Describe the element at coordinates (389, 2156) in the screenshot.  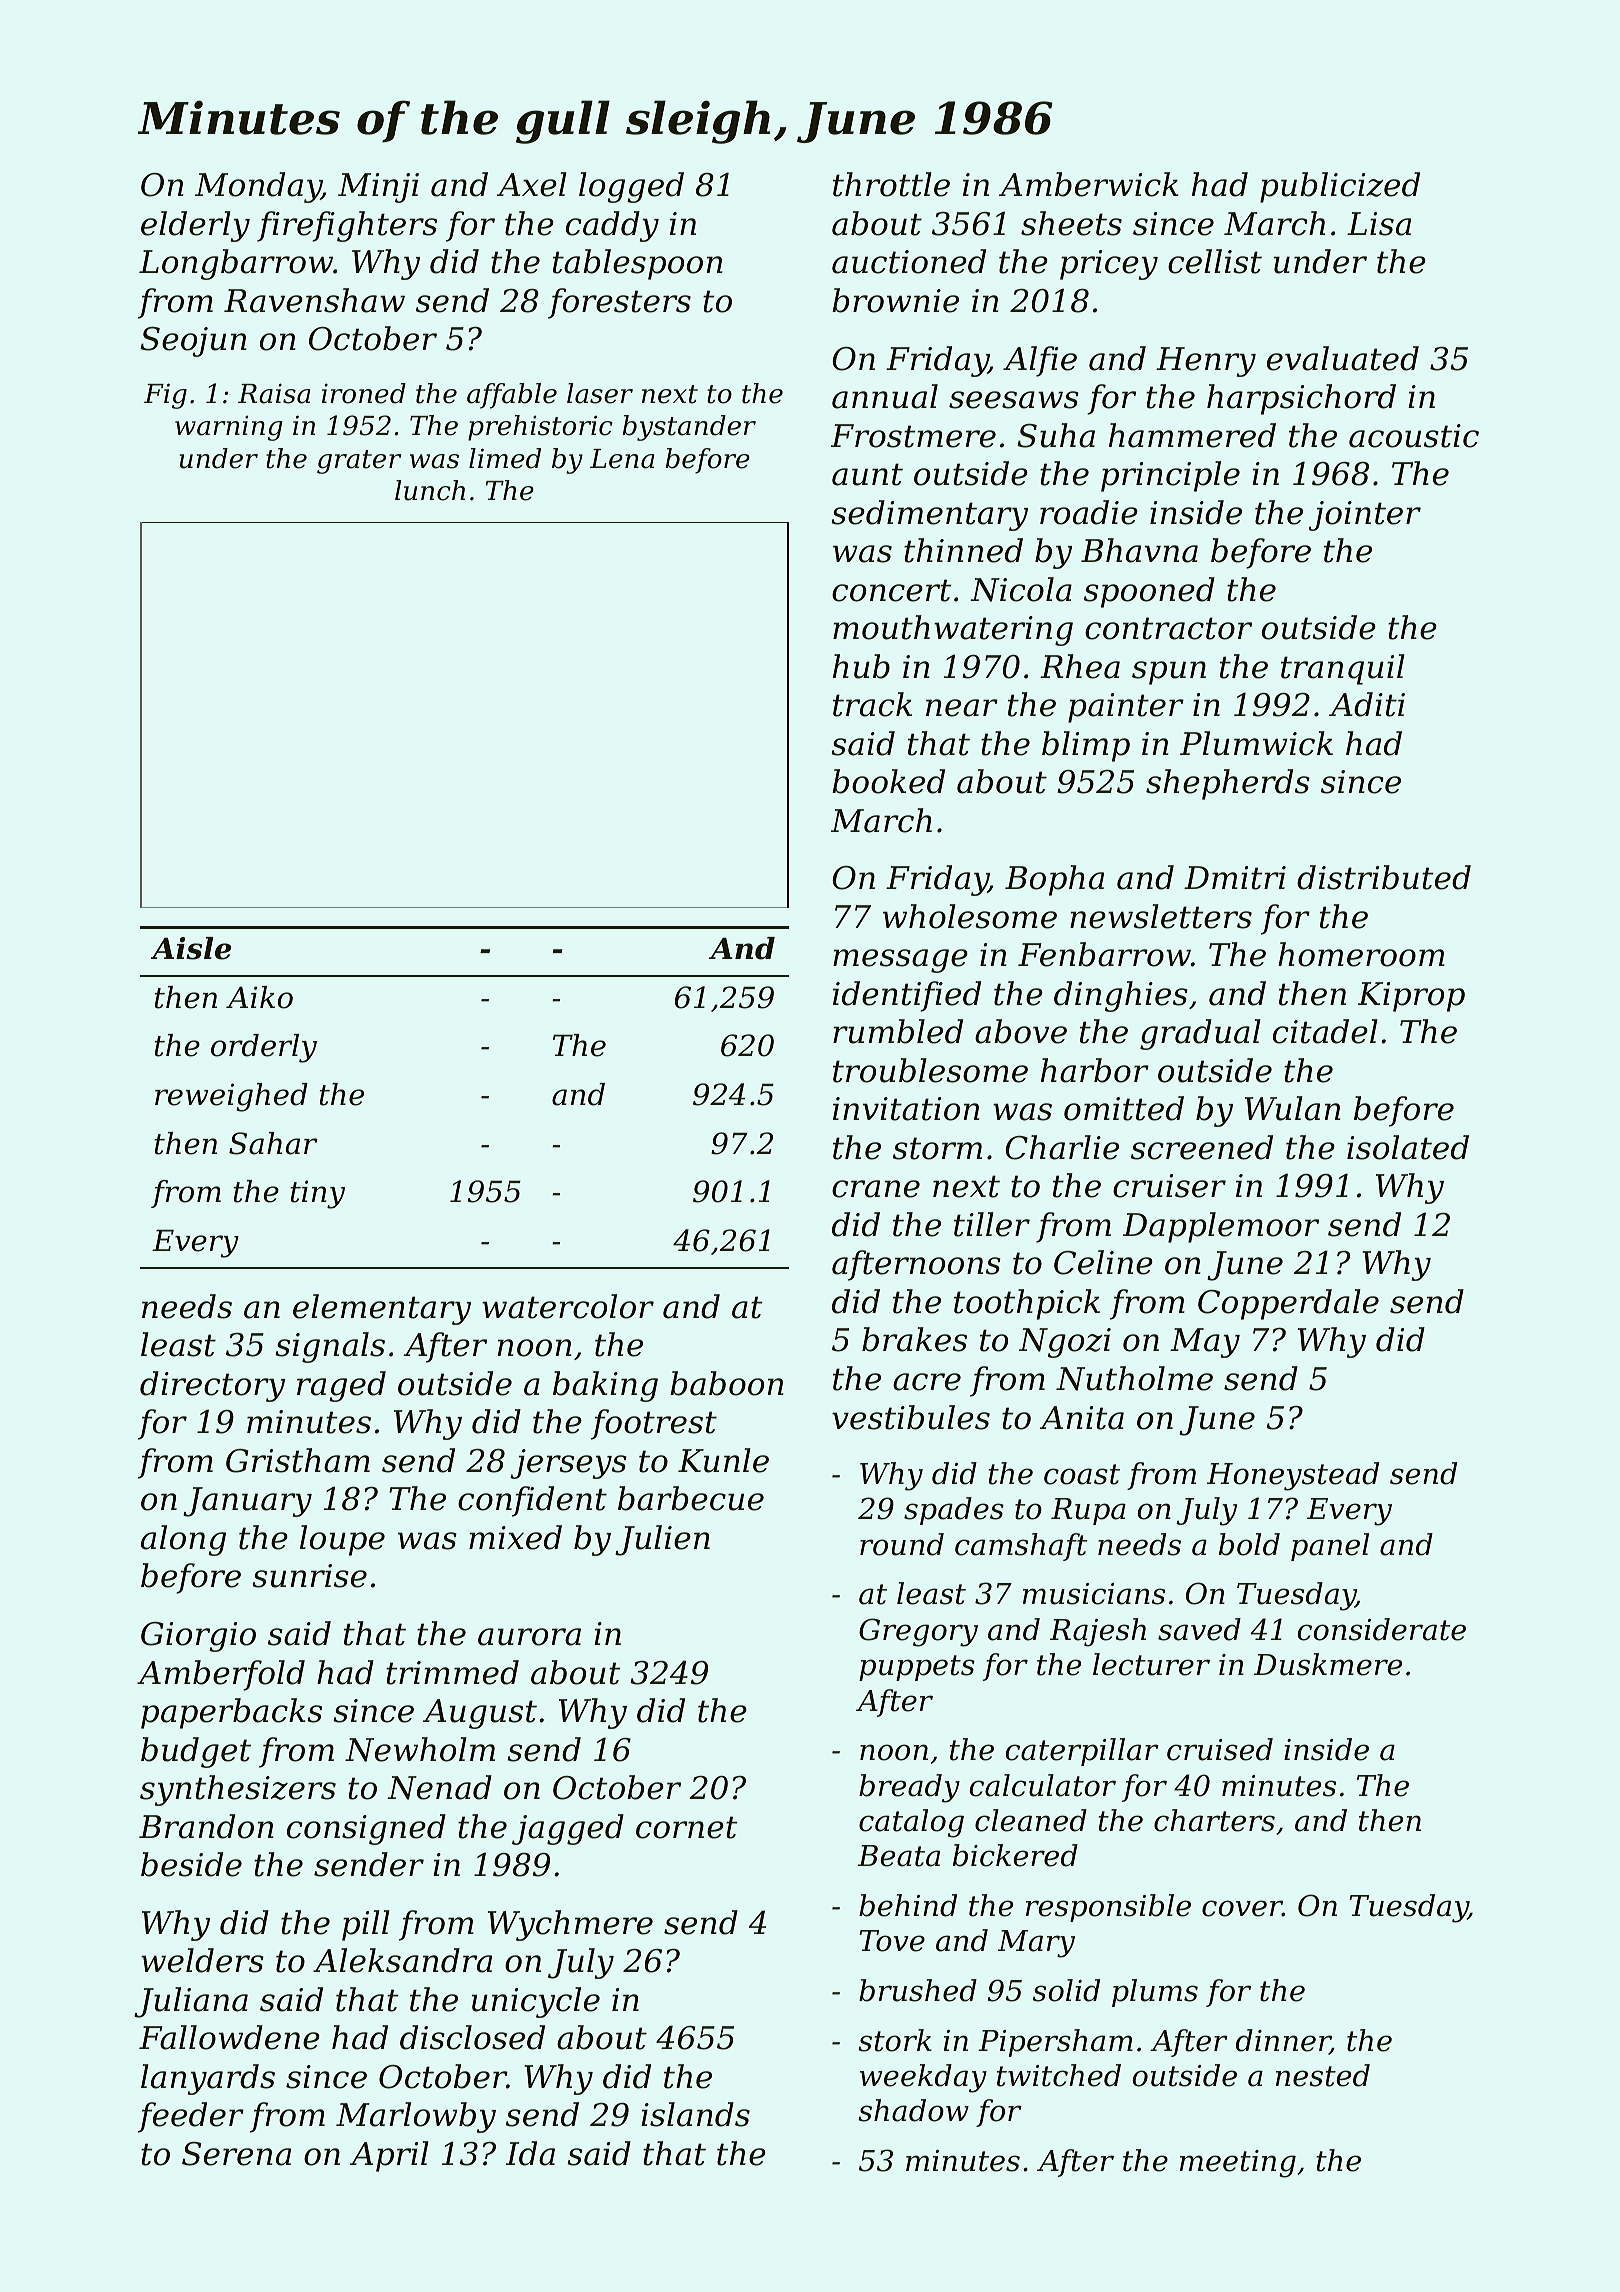
I see `April` at that location.
